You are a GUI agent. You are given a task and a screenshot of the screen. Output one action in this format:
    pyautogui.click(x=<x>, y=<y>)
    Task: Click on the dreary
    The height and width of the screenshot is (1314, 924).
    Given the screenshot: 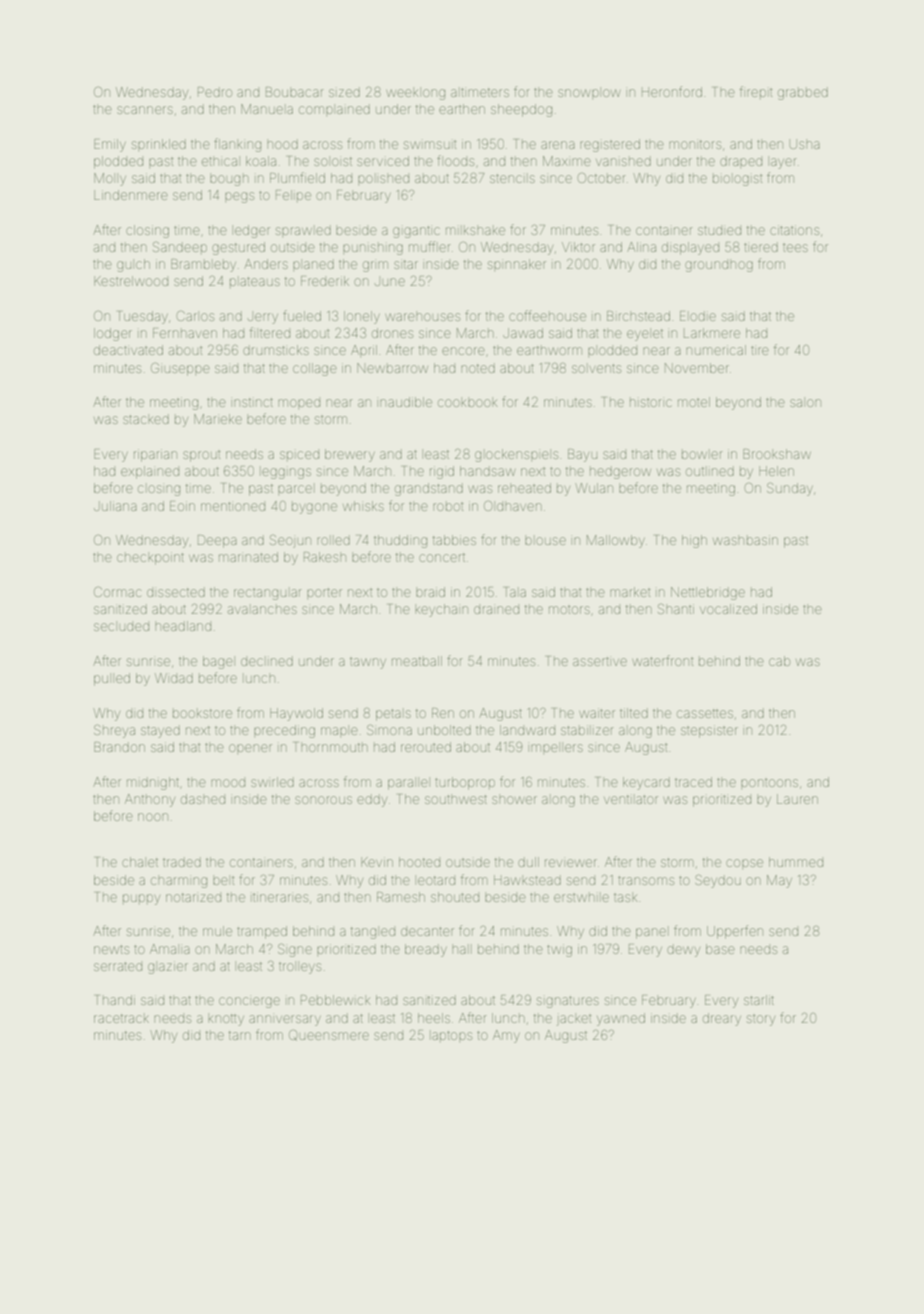 What is the action you would take?
    pyautogui.click(x=722, y=1019)
